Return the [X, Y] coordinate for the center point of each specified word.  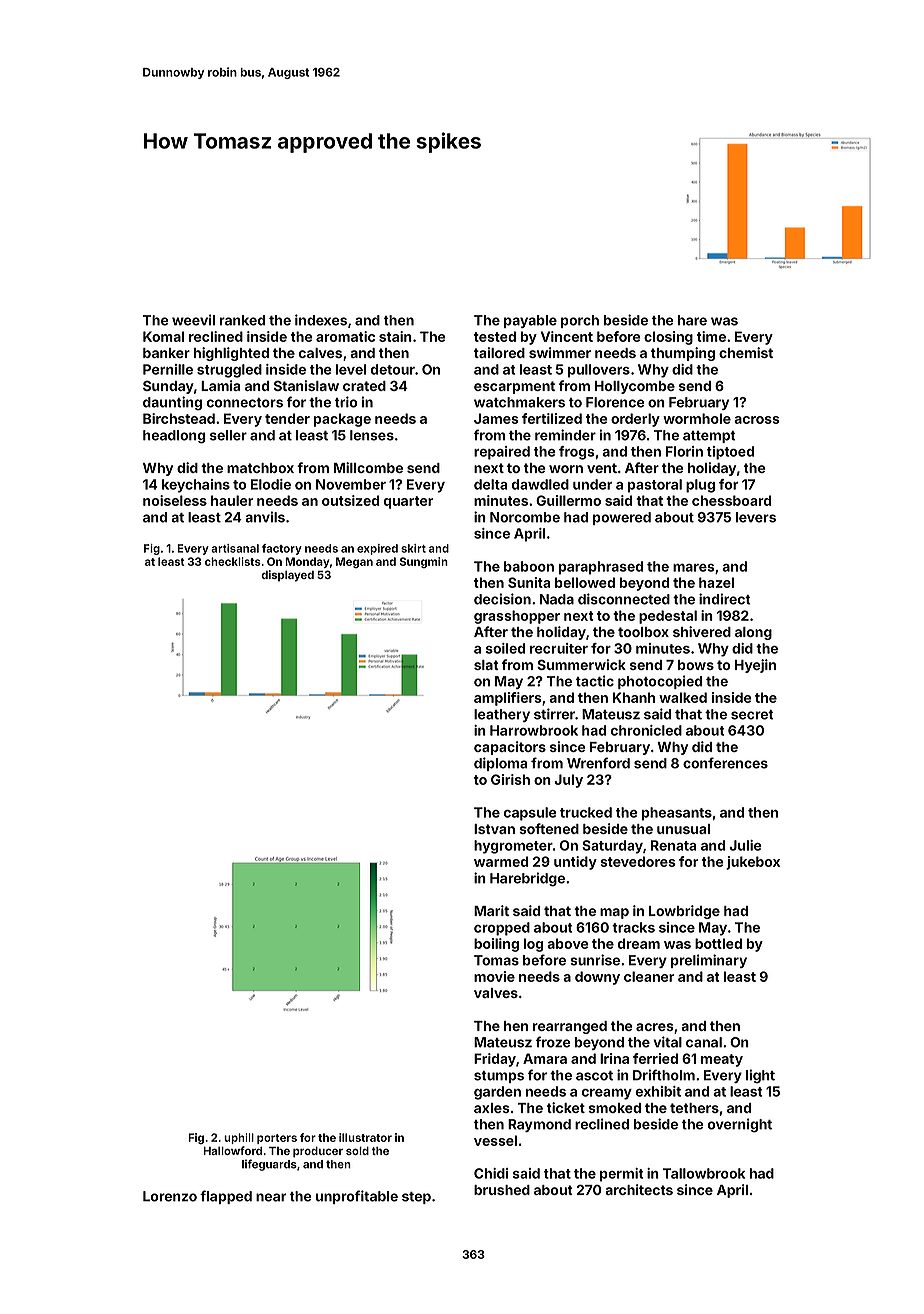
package [342, 420]
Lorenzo [170, 1196]
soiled [505, 648]
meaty [722, 1060]
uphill [239, 1138]
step [416, 1198]
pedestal [668, 617]
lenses [372, 435]
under [592, 484]
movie [494, 976]
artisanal [235, 548]
